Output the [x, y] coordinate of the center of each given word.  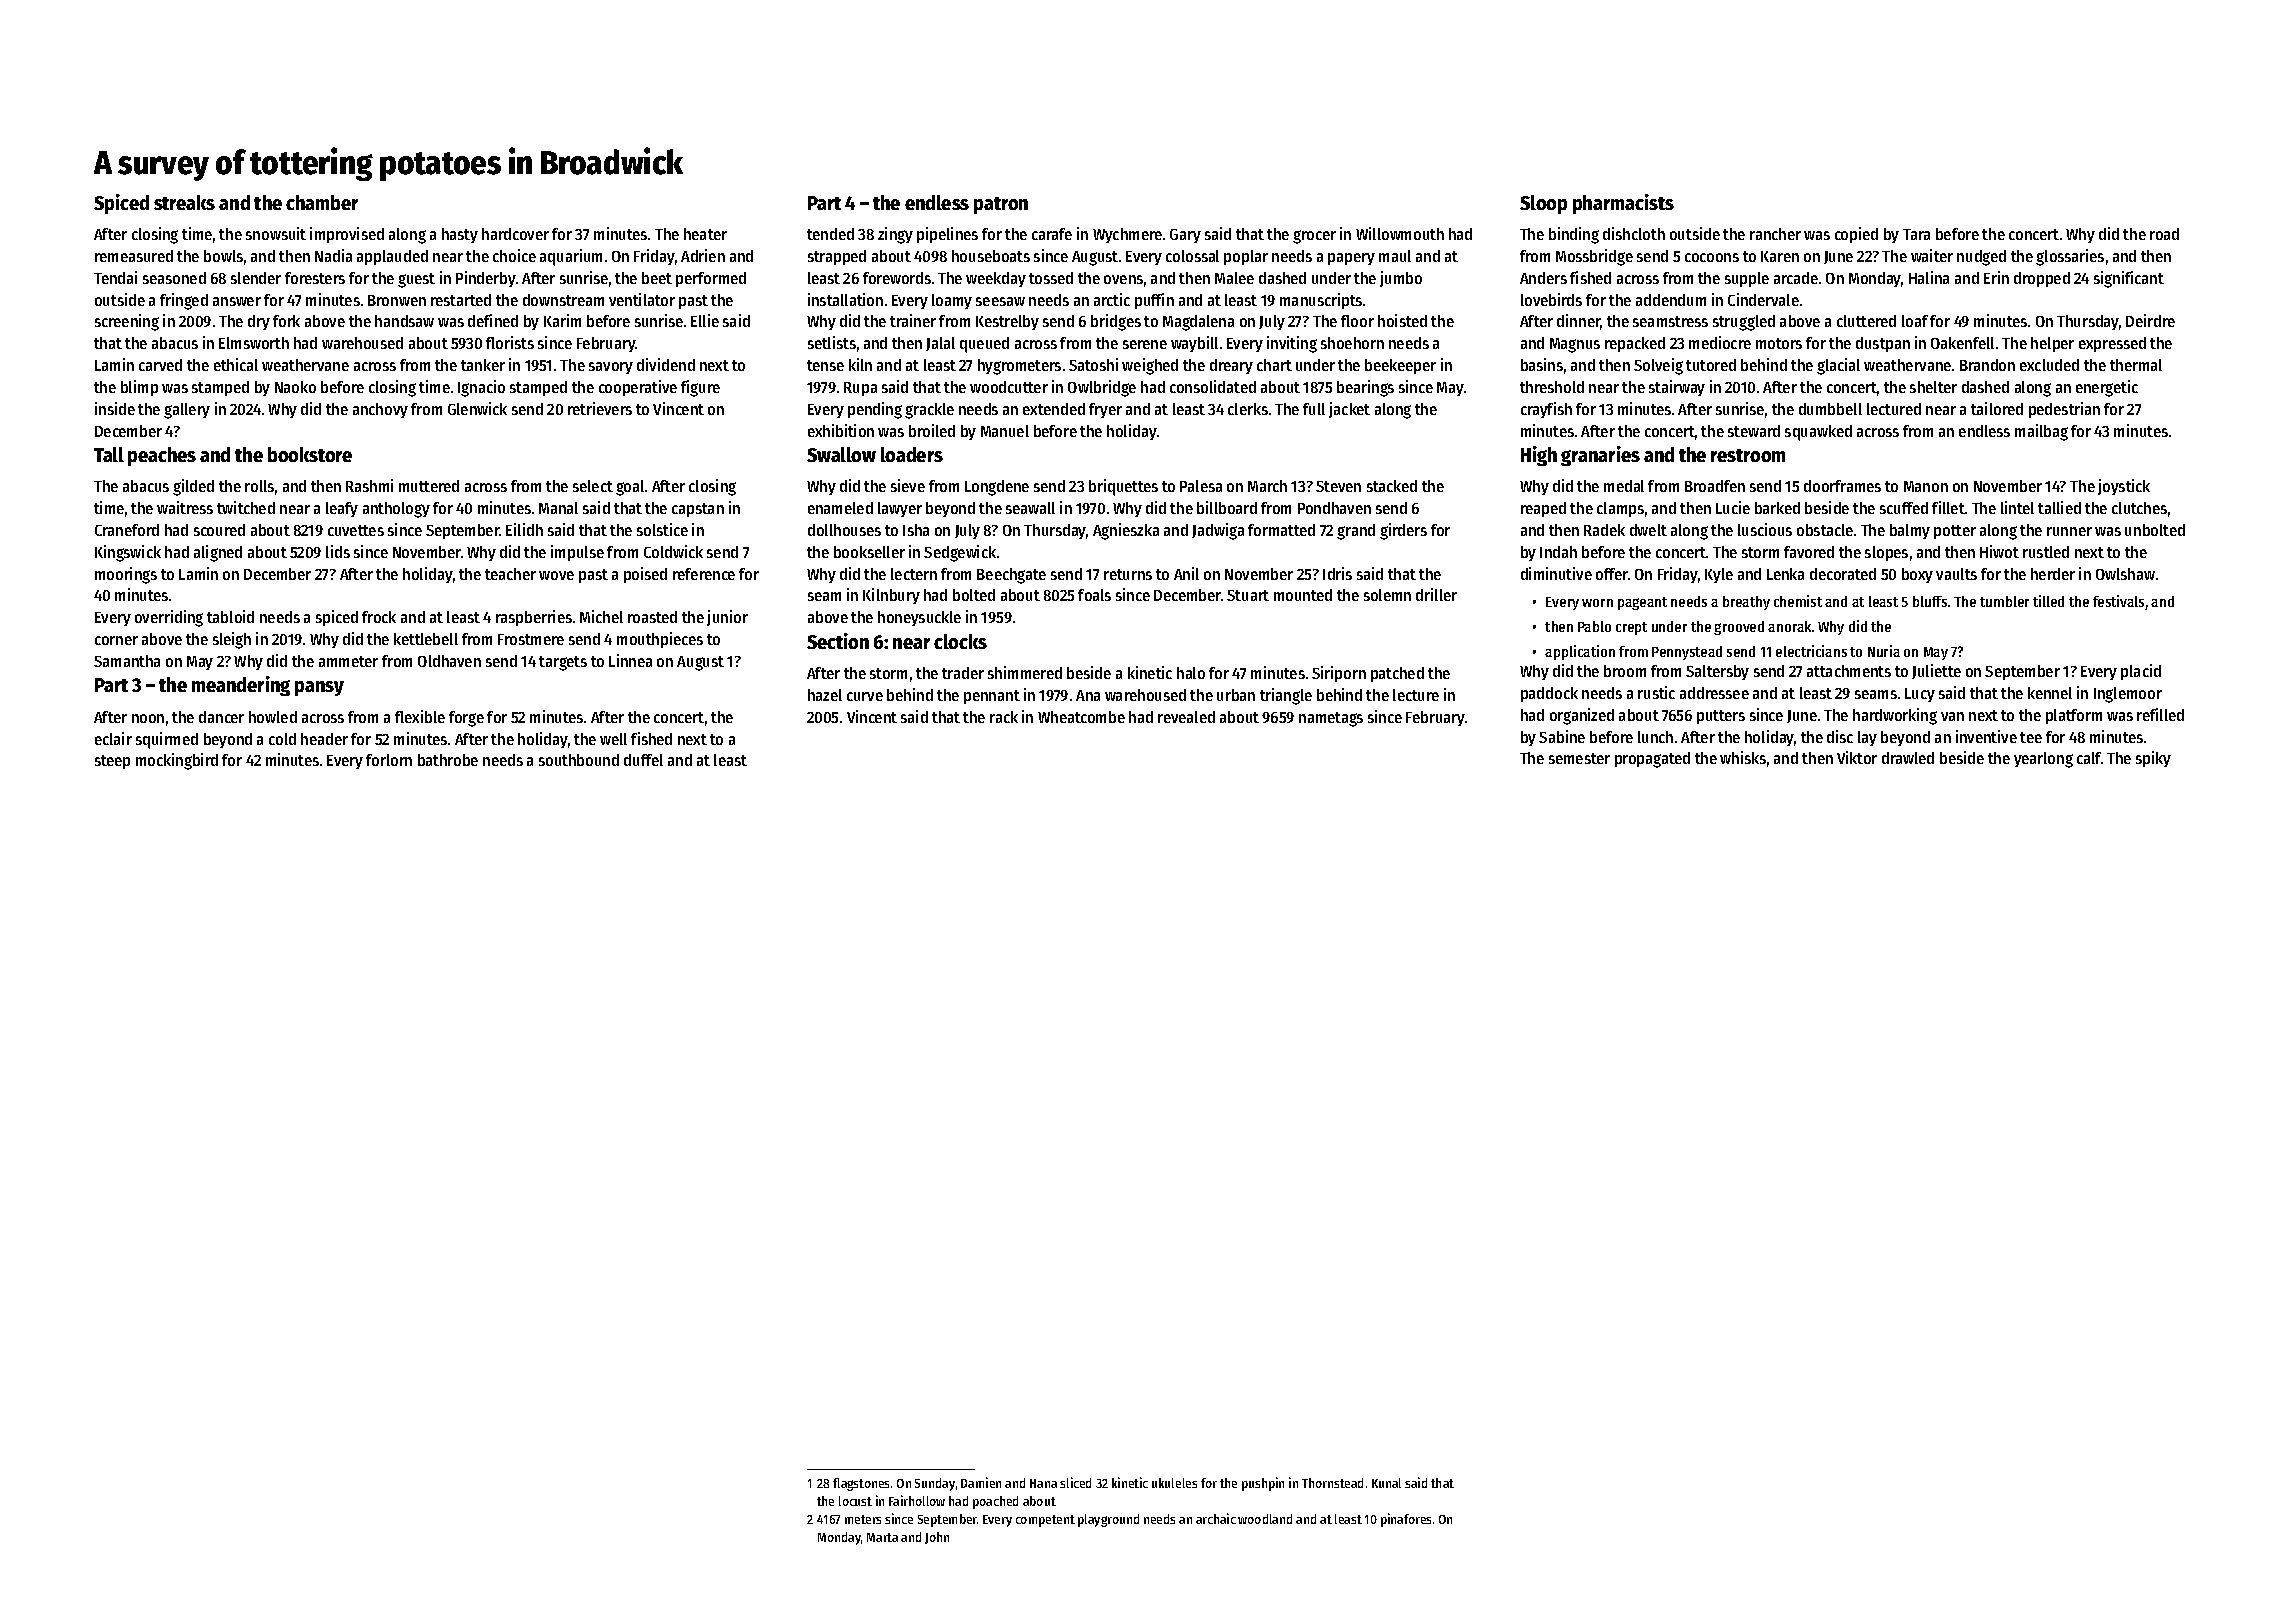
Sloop [1543, 204]
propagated [1652, 760]
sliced [1075, 1482]
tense [825, 365]
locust [855, 1501]
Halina [1929, 277]
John [937, 1538]
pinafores [1406, 1520]
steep [112, 762]
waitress [185, 507]
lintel [2017, 507]
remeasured [134, 256]
